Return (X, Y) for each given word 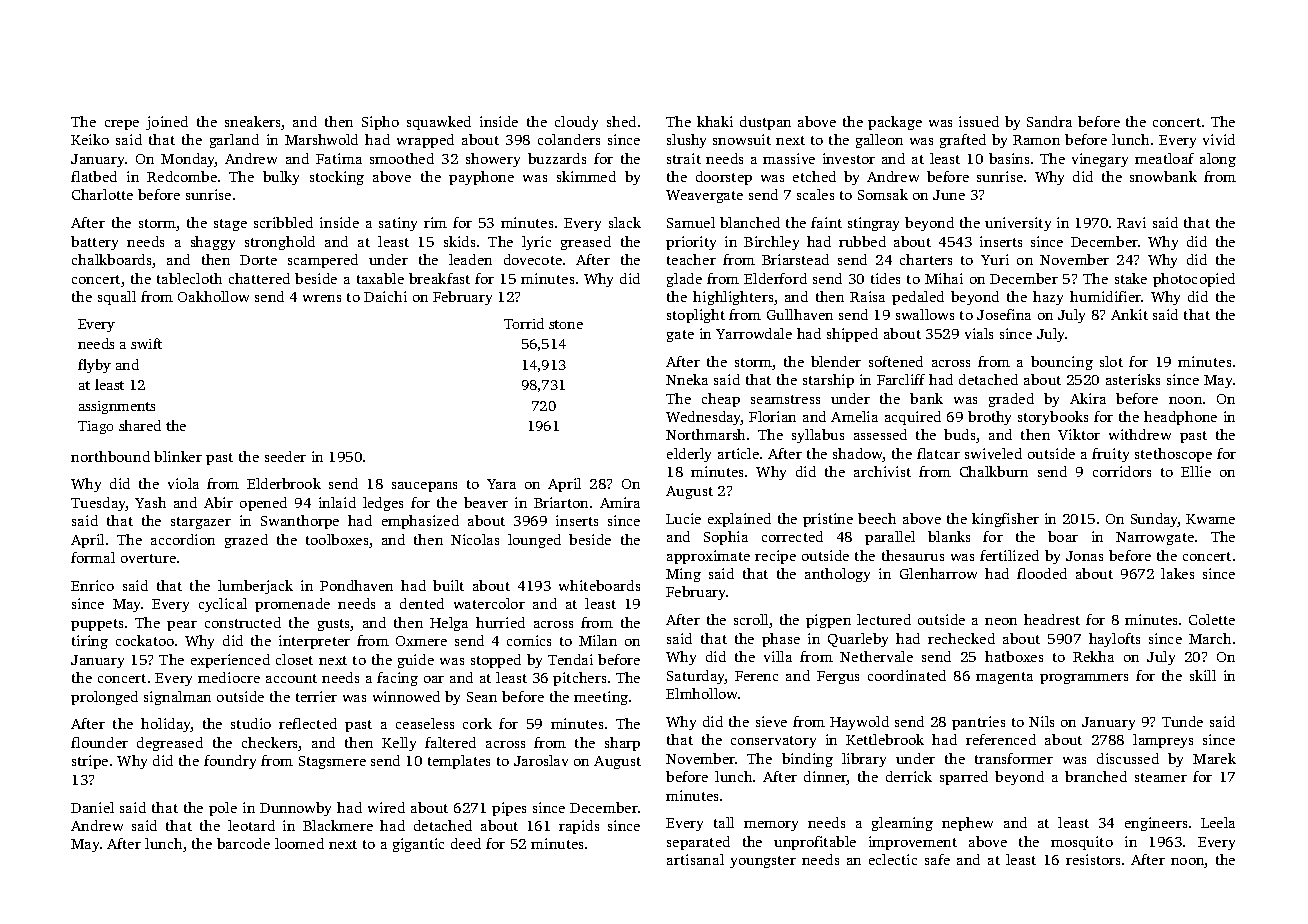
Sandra (1049, 121)
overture (148, 558)
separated (698, 843)
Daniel (92, 807)
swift (146, 343)
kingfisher (1005, 520)
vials (979, 333)
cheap (721, 400)
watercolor (489, 603)
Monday (188, 160)
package (895, 123)
